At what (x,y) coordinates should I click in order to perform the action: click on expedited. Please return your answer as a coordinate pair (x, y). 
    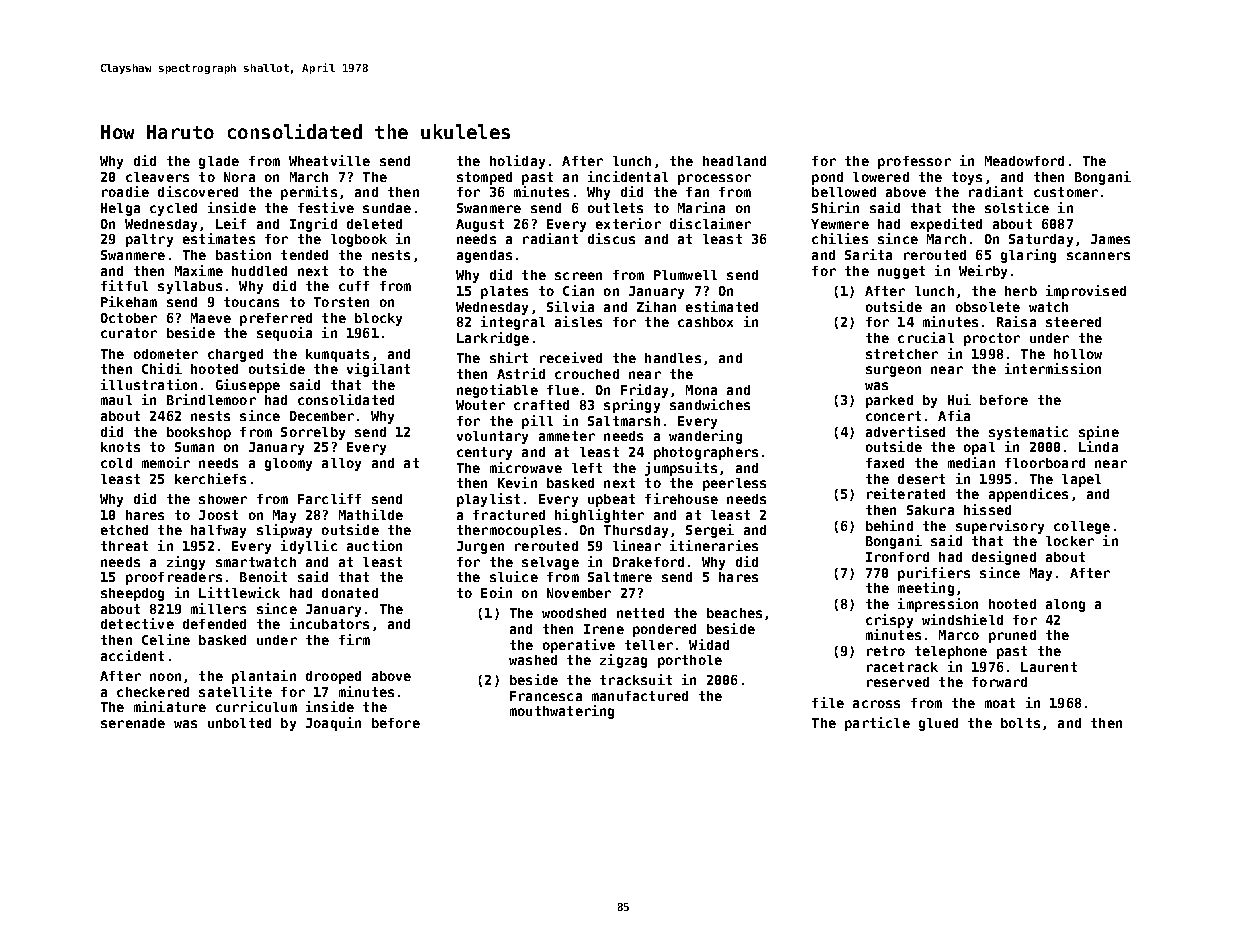
    Looking at the image, I should click on (946, 225).
